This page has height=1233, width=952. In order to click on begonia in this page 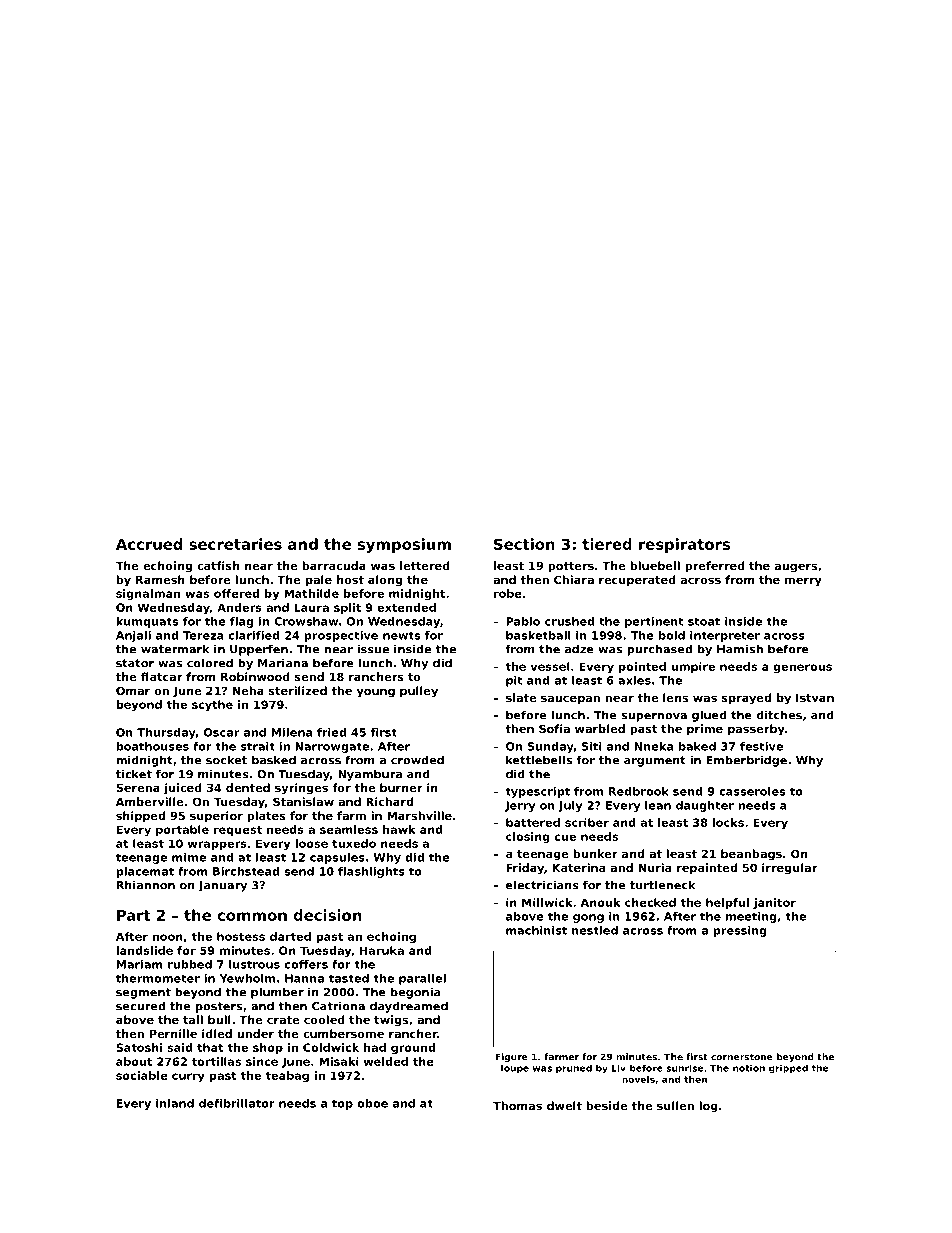, I will do `click(415, 993)`.
